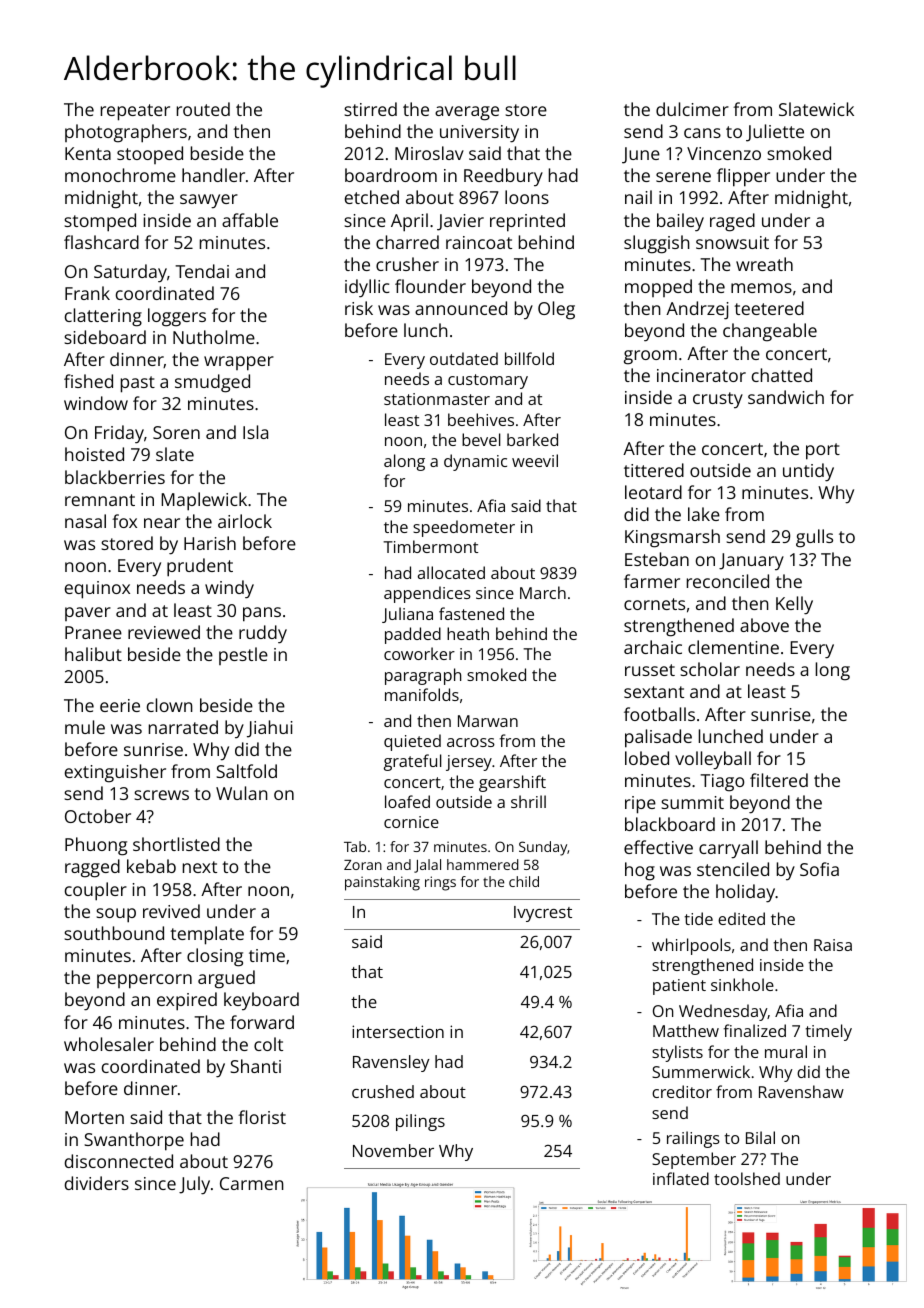  Describe the element at coordinates (440, 883) in the screenshot. I see `rings` at that location.
